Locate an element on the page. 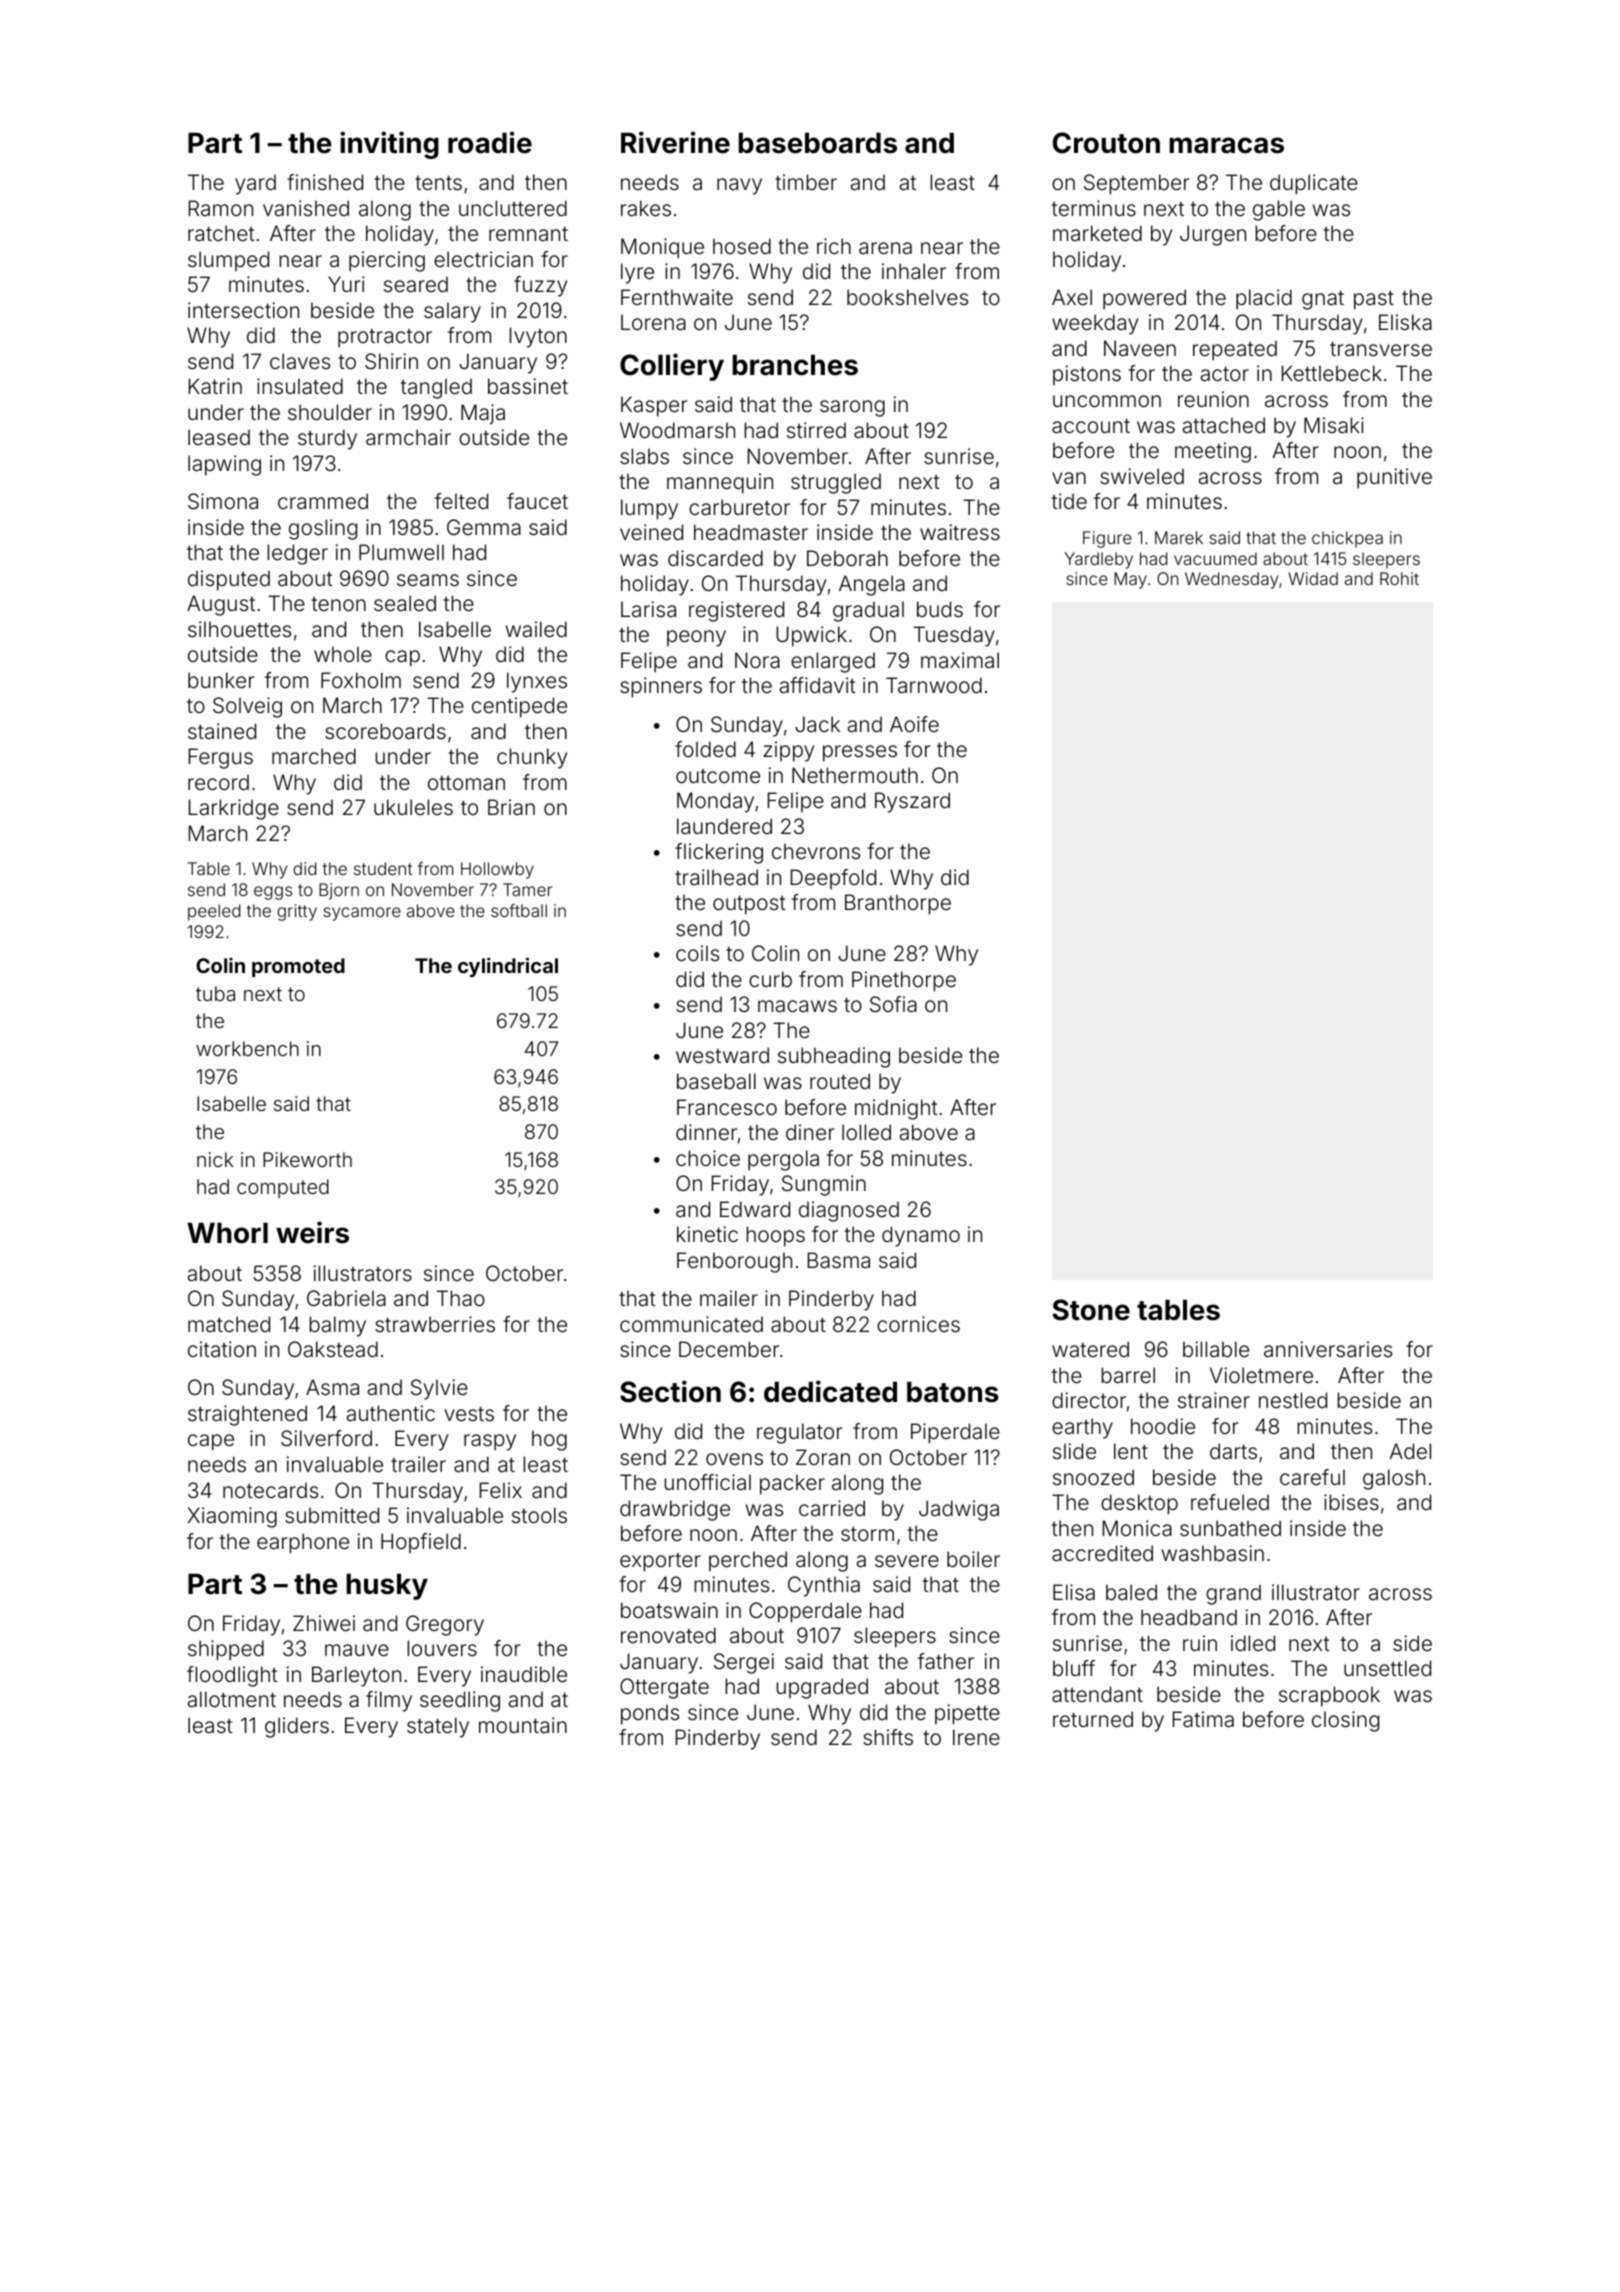 This image has height=2292, width=1620. gliders is located at coordinates (297, 1727).
